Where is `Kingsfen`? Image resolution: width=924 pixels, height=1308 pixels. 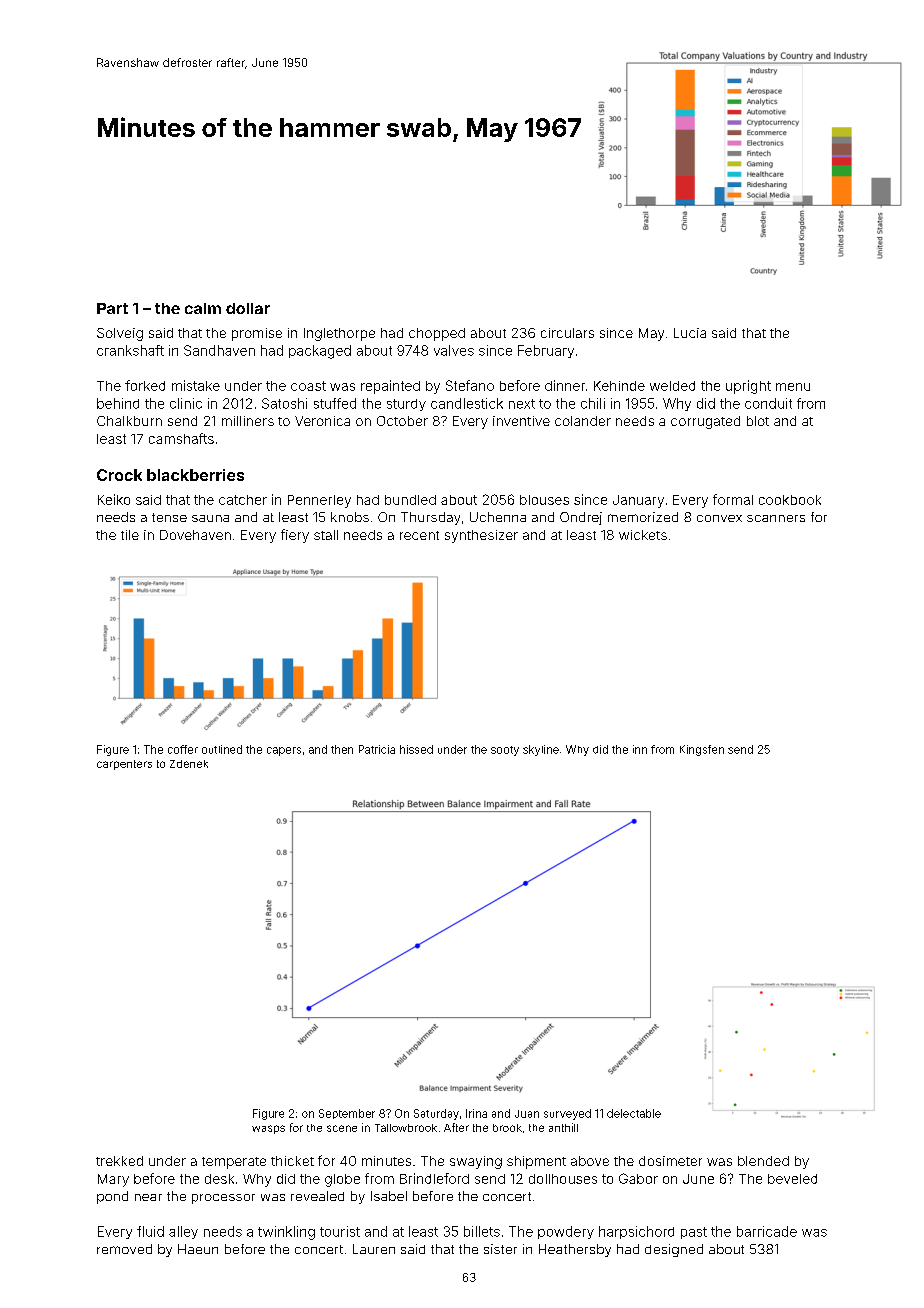
Kingsfen is located at coordinates (702, 750).
